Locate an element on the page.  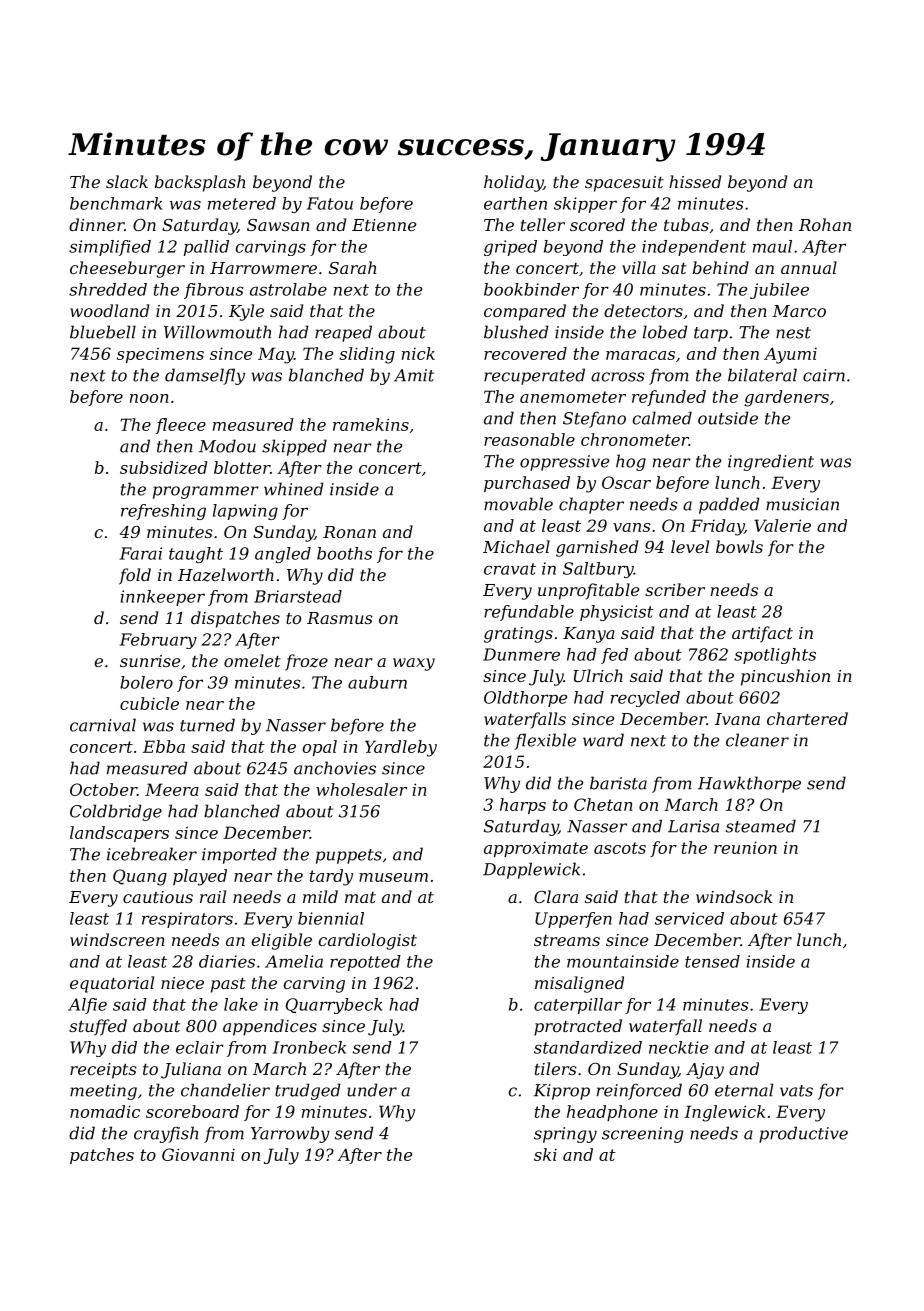
holiday is located at coordinates (513, 183).
